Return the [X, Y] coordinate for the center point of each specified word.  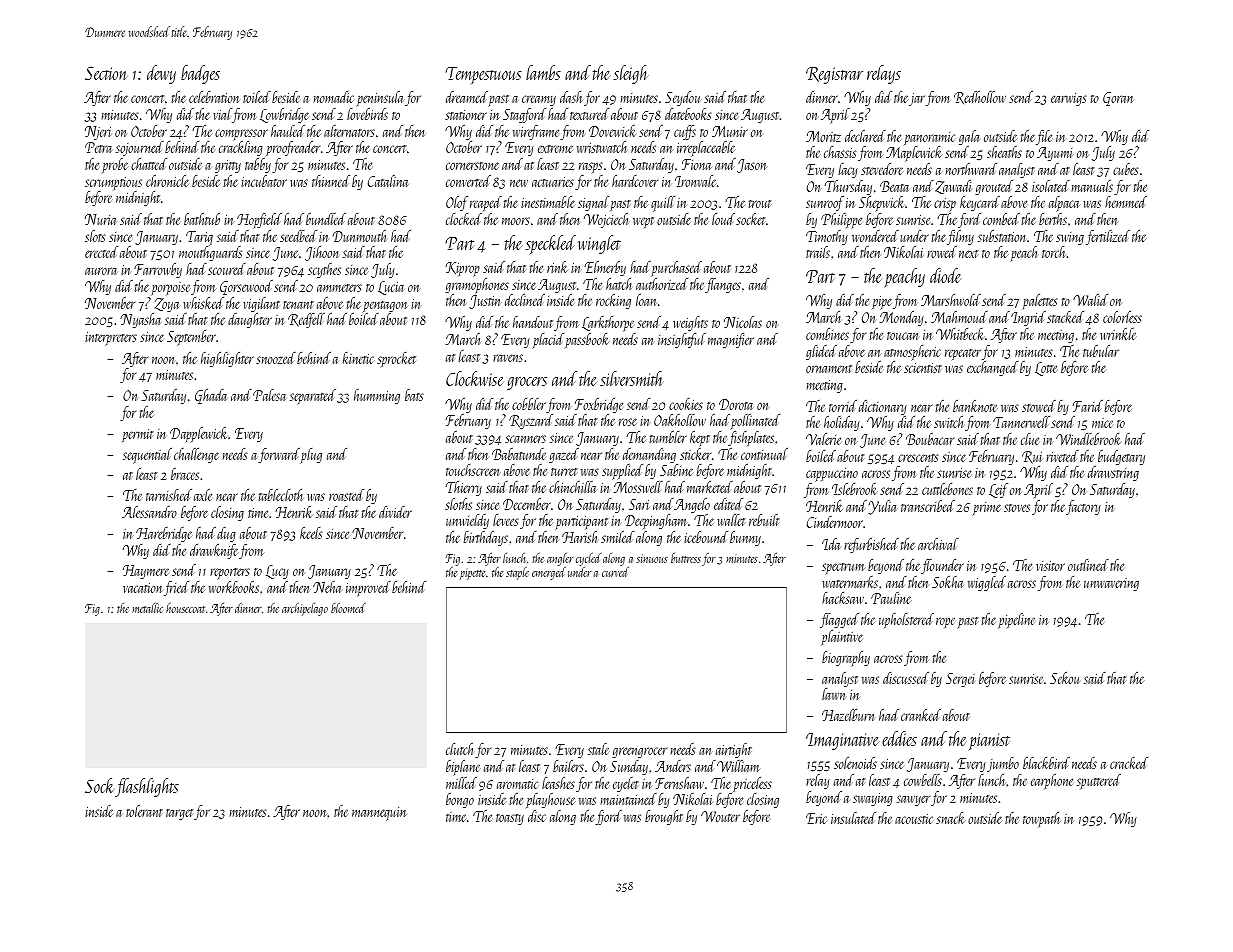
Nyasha [140, 320]
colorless [1122, 317]
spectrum [843, 569]
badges [200, 74]
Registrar [834, 75]
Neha [327, 587]
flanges [723, 285]
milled [461, 783]
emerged [549, 573]
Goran [1118, 99]
